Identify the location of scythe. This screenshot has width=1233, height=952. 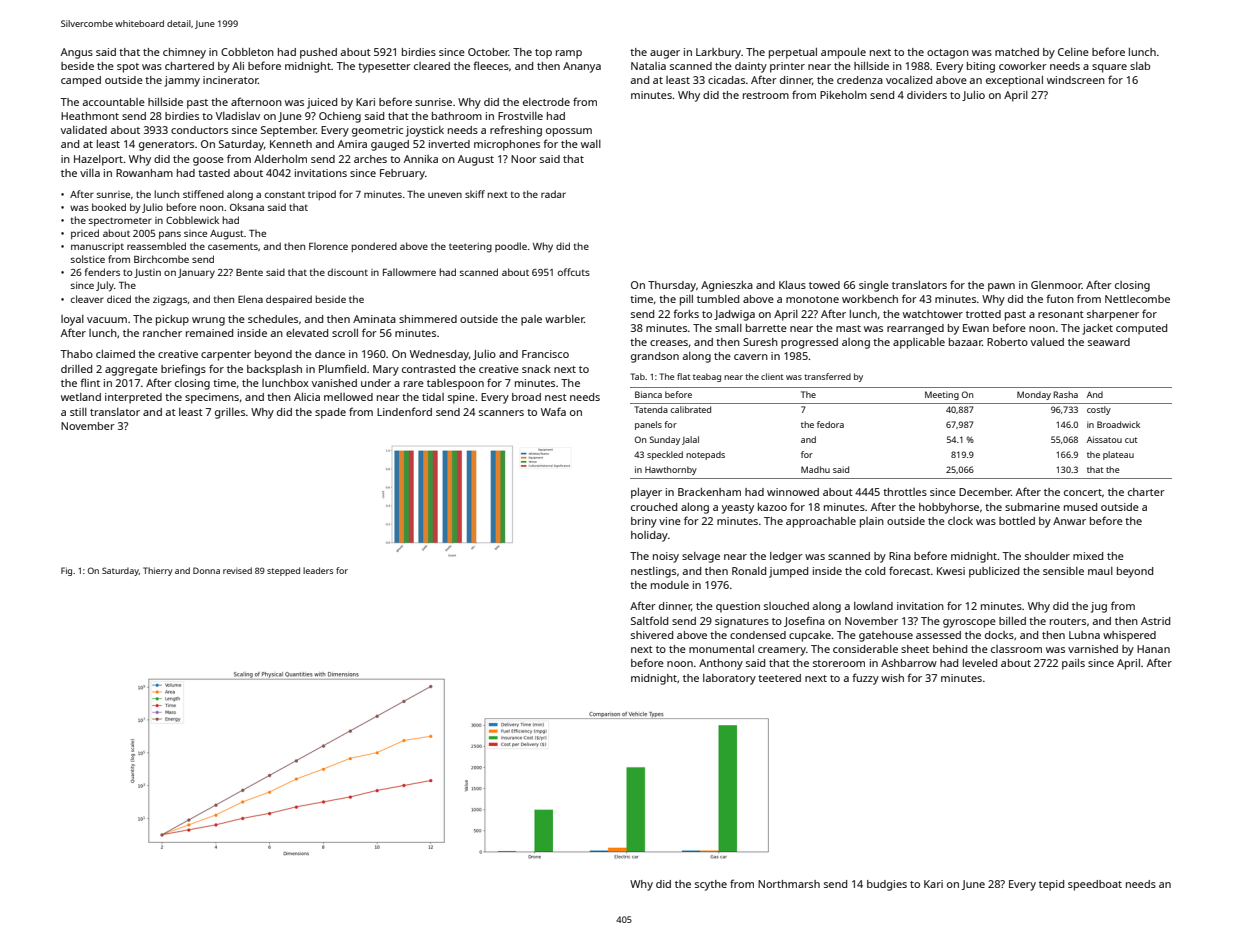
(711, 885).
